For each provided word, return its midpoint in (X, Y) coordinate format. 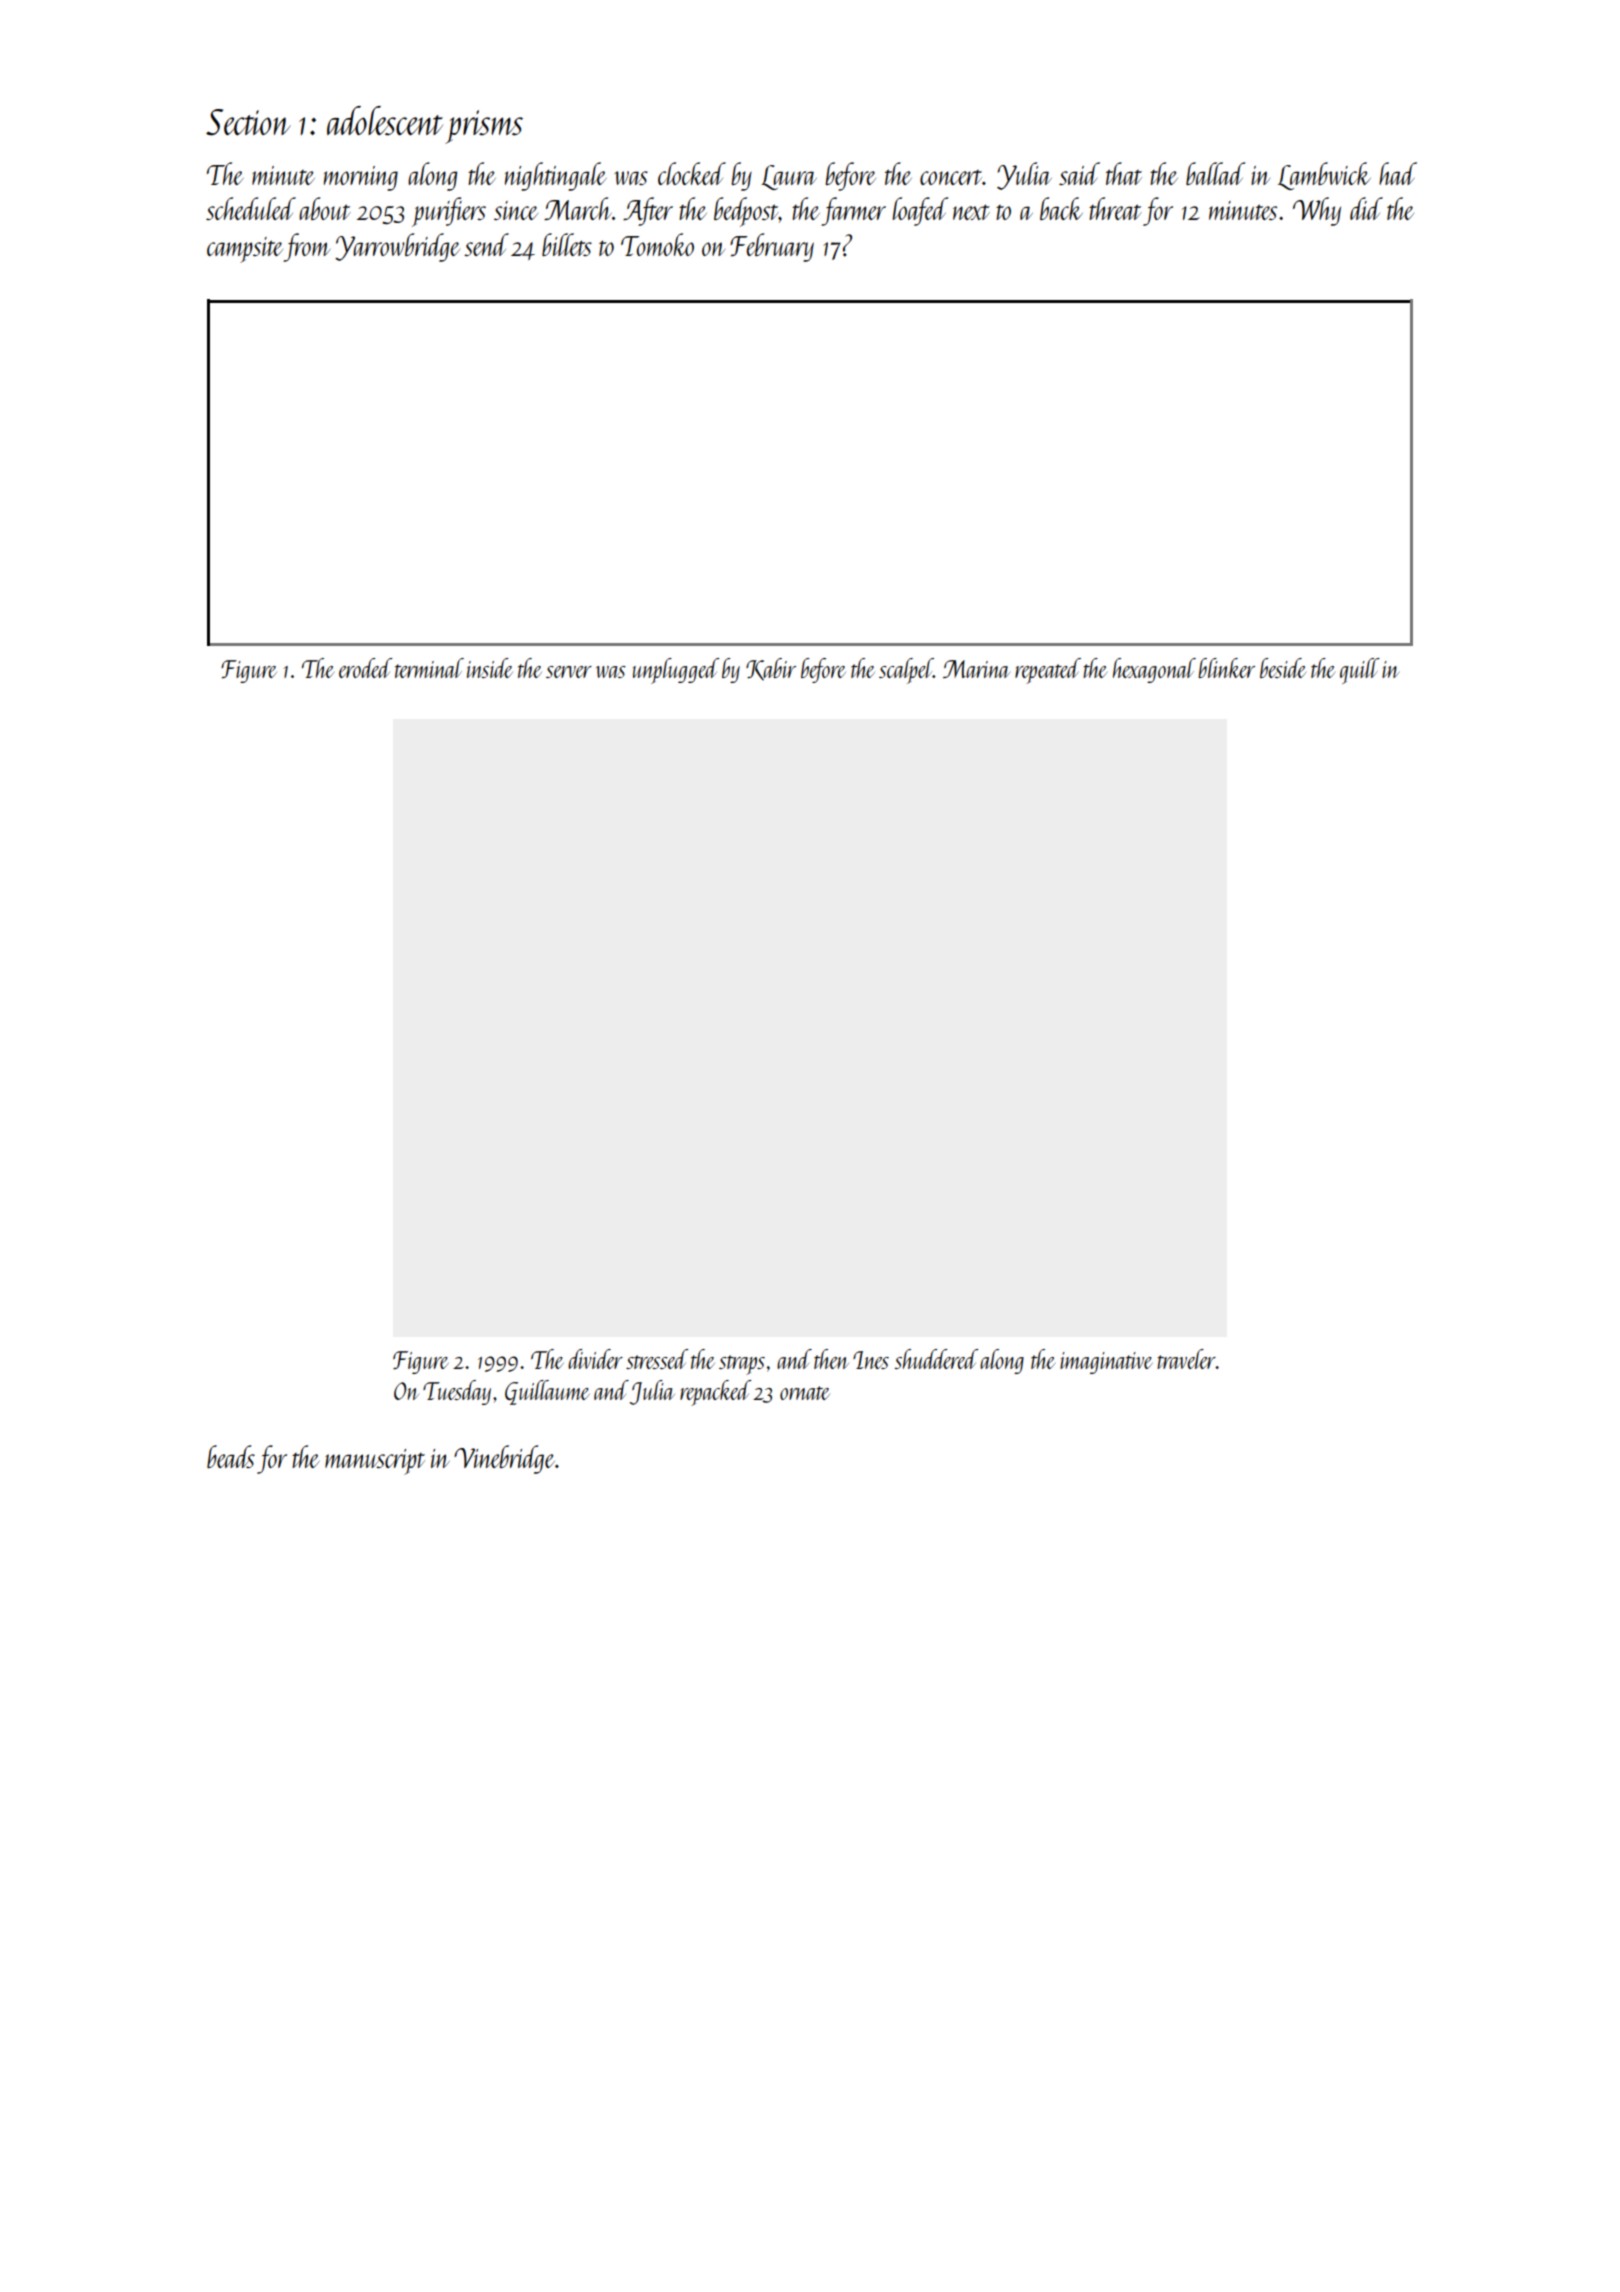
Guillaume (547, 1392)
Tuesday (457, 1392)
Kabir (771, 669)
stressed (657, 1359)
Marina (976, 669)
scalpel (906, 671)
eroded (366, 668)
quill (1360, 671)
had (1398, 173)
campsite (245, 250)
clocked (692, 173)
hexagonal (1154, 670)
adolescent (385, 121)
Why (1317, 211)
